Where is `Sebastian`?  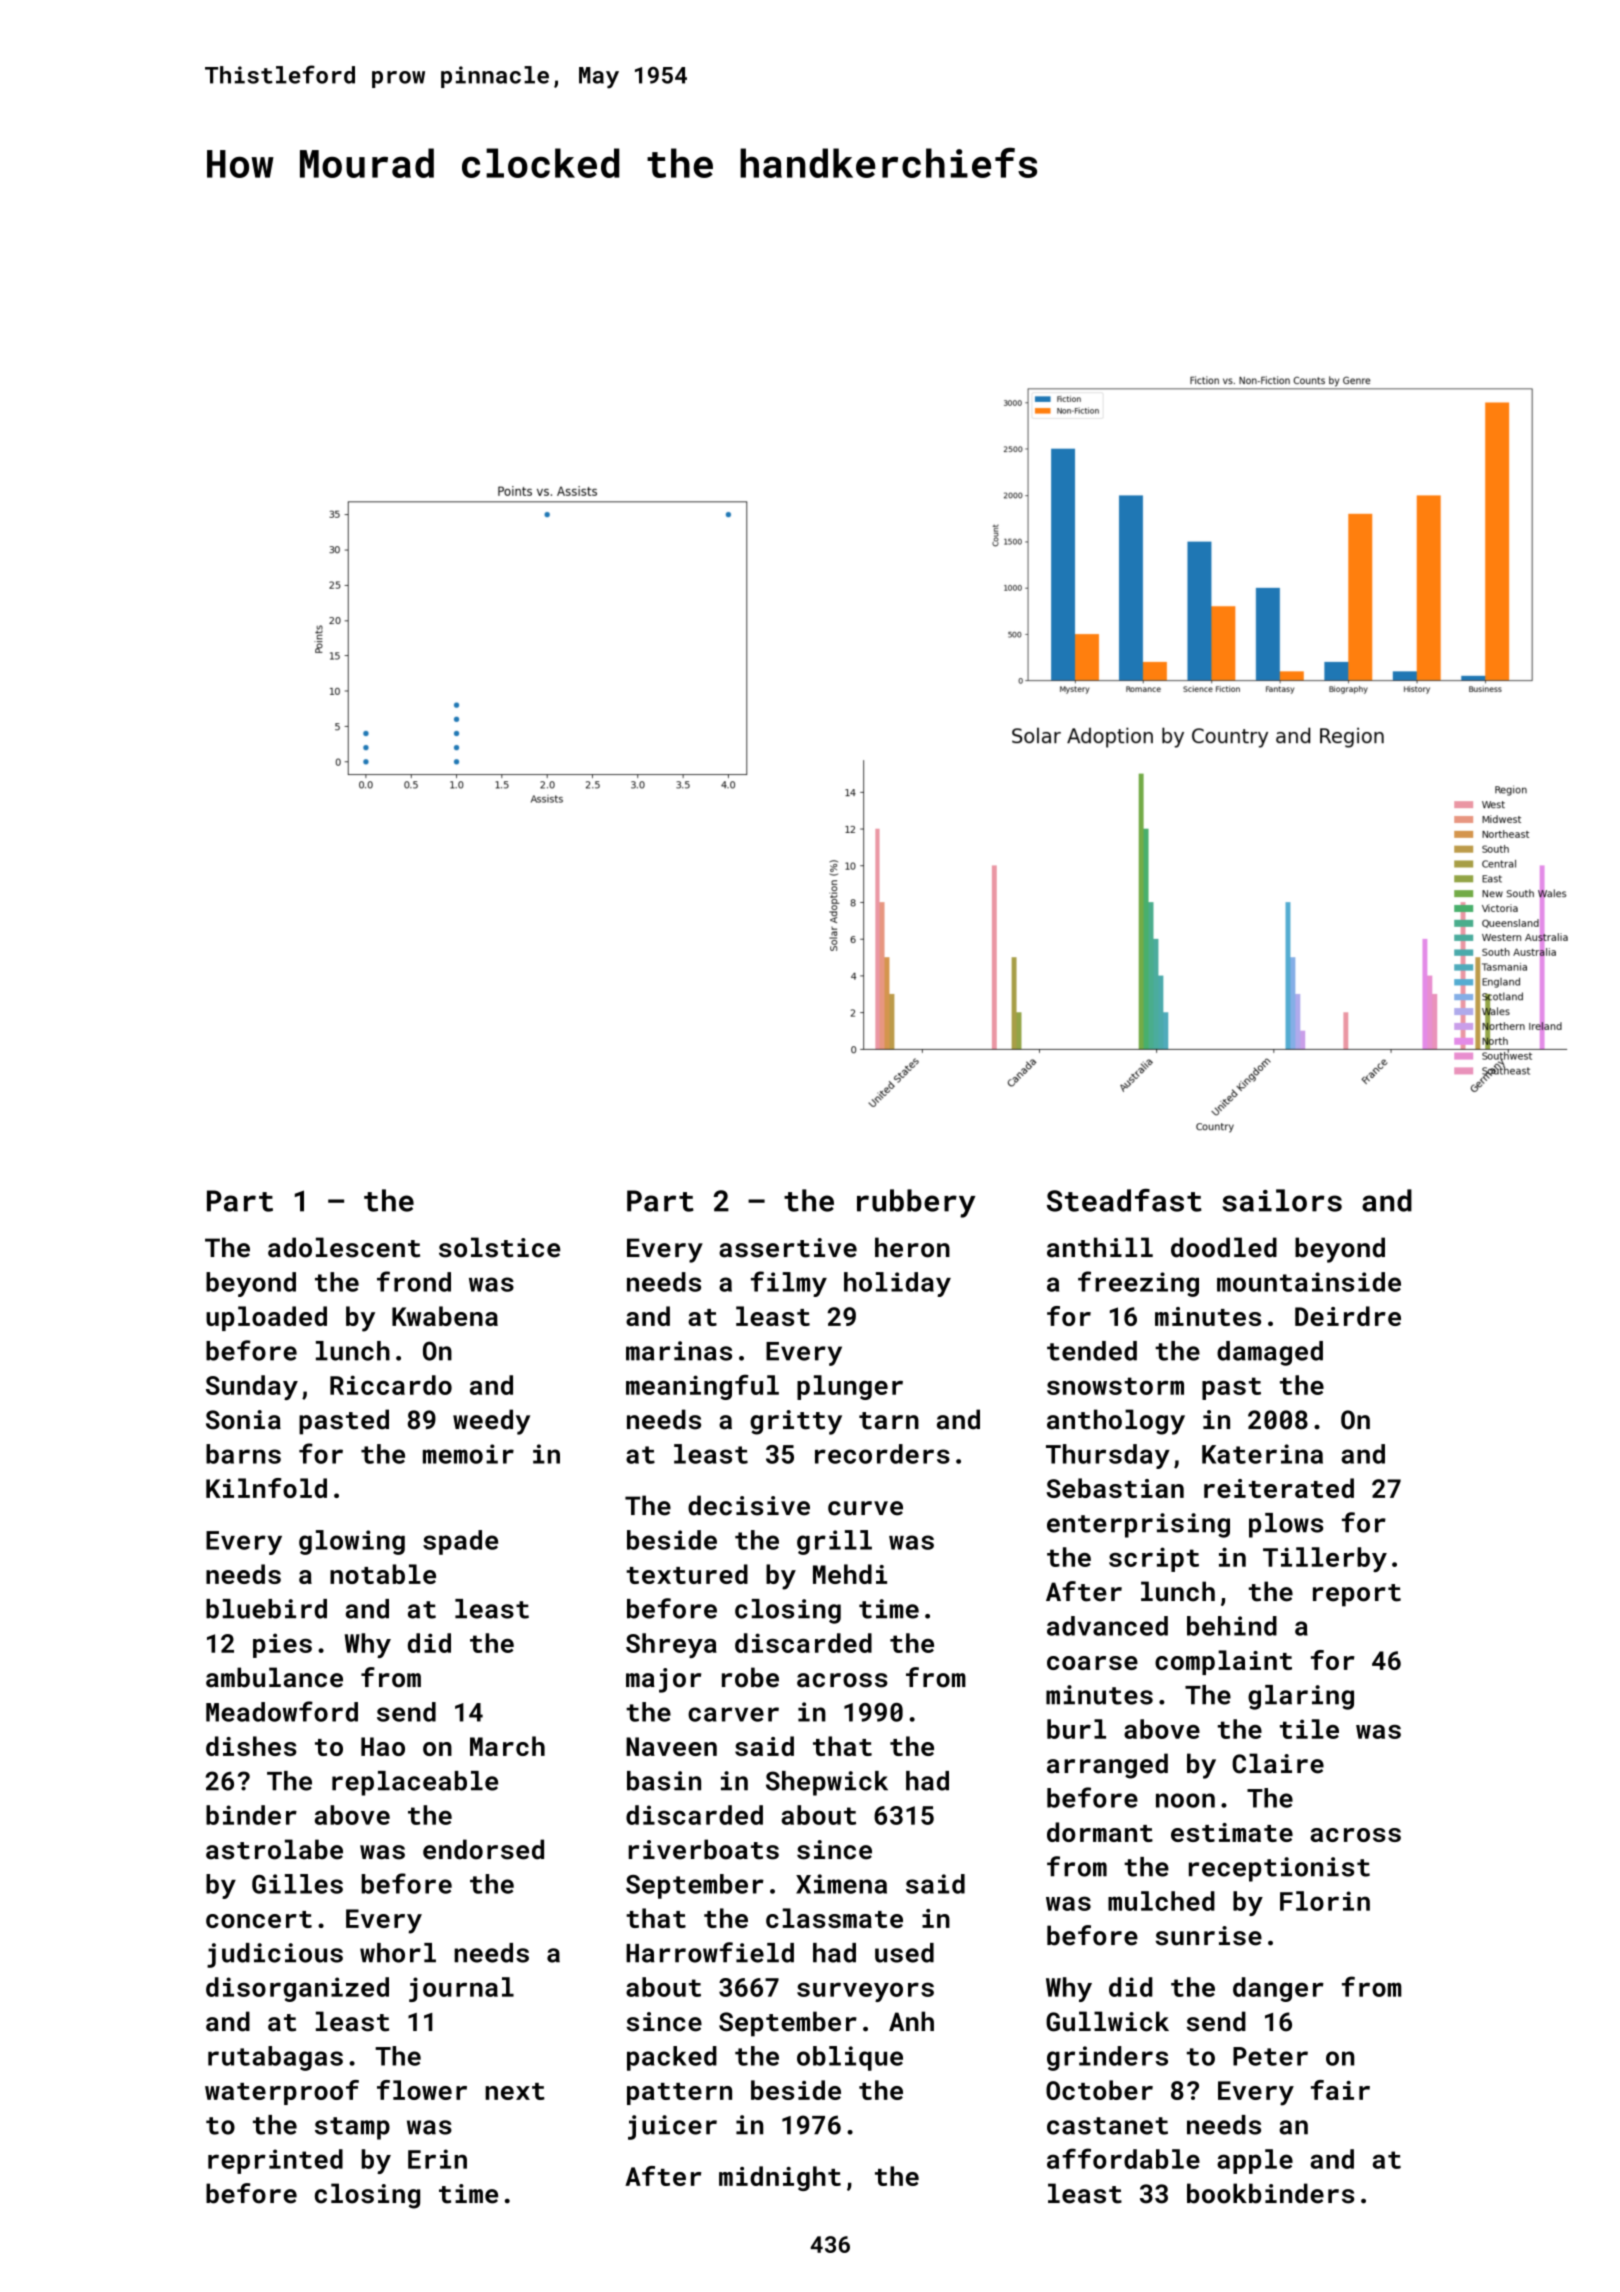 Sebastian is located at coordinates (1115, 1488).
